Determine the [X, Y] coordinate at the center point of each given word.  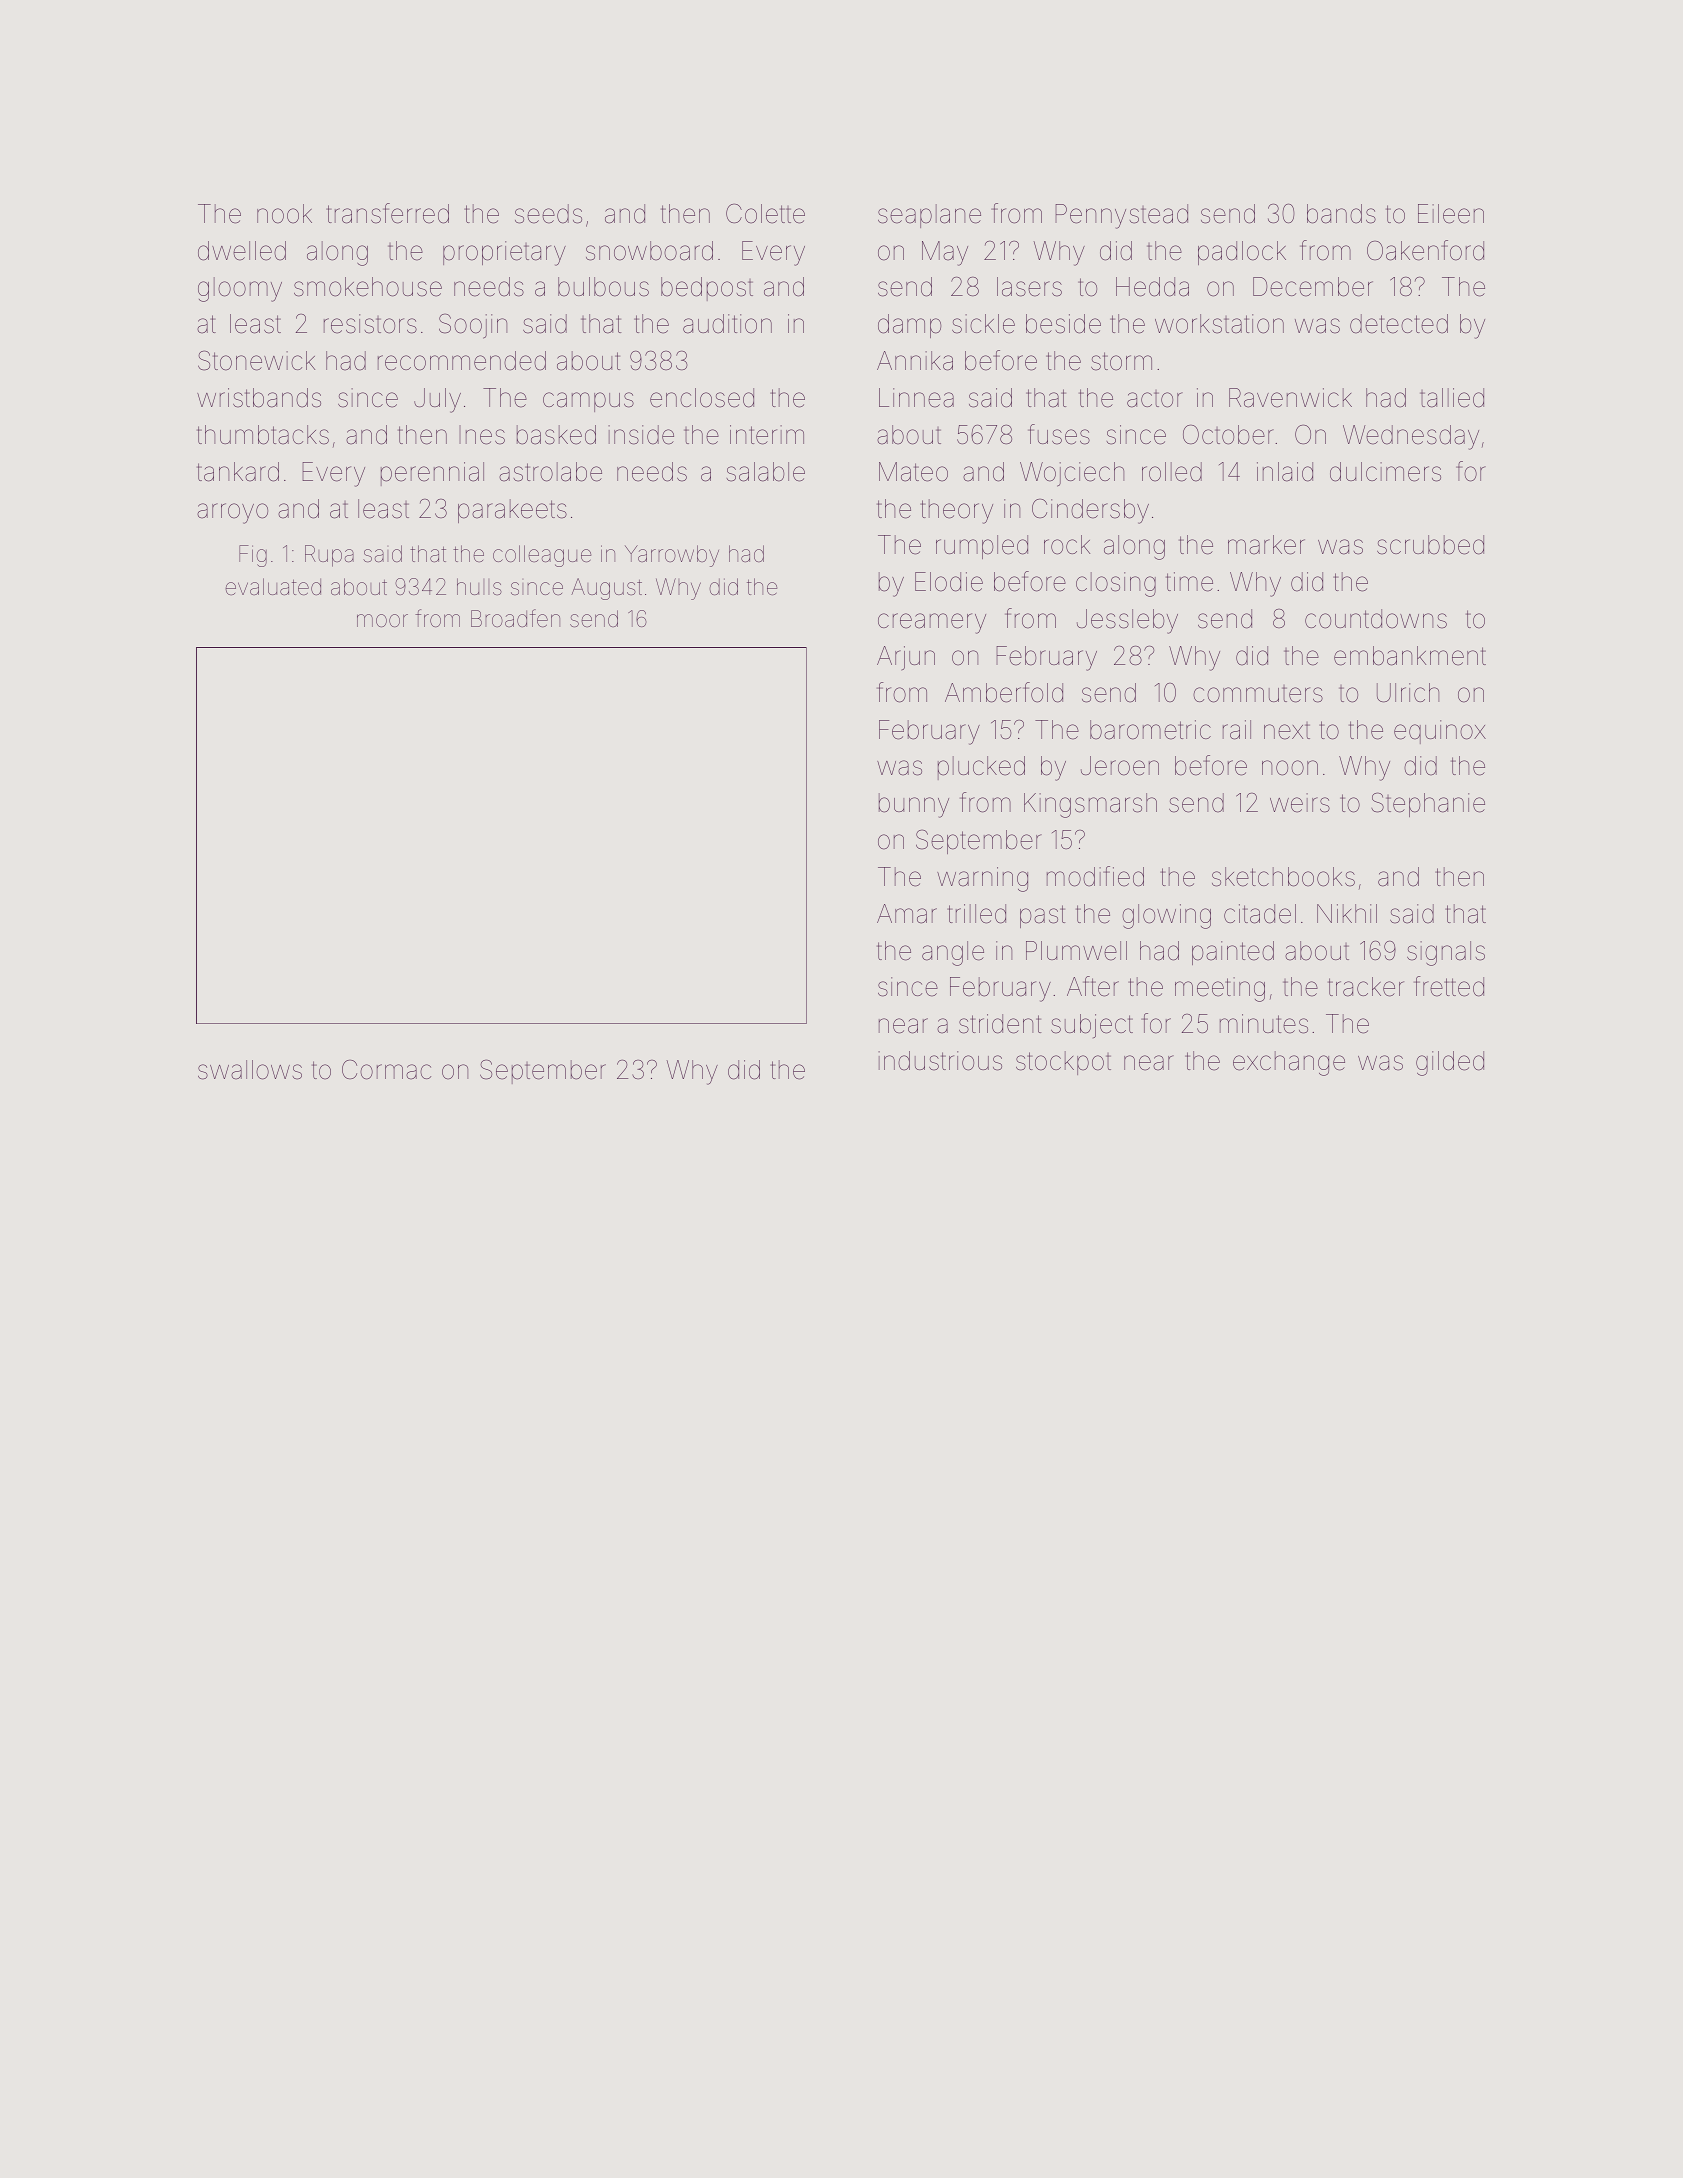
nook [284, 214]
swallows [250, 1070]
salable [765, 472]
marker [1266, 545]
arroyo [232, 513]
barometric [1150, 730]
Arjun [906, 658]
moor [382, 621]
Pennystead [1121, 216]
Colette [765, 213]
